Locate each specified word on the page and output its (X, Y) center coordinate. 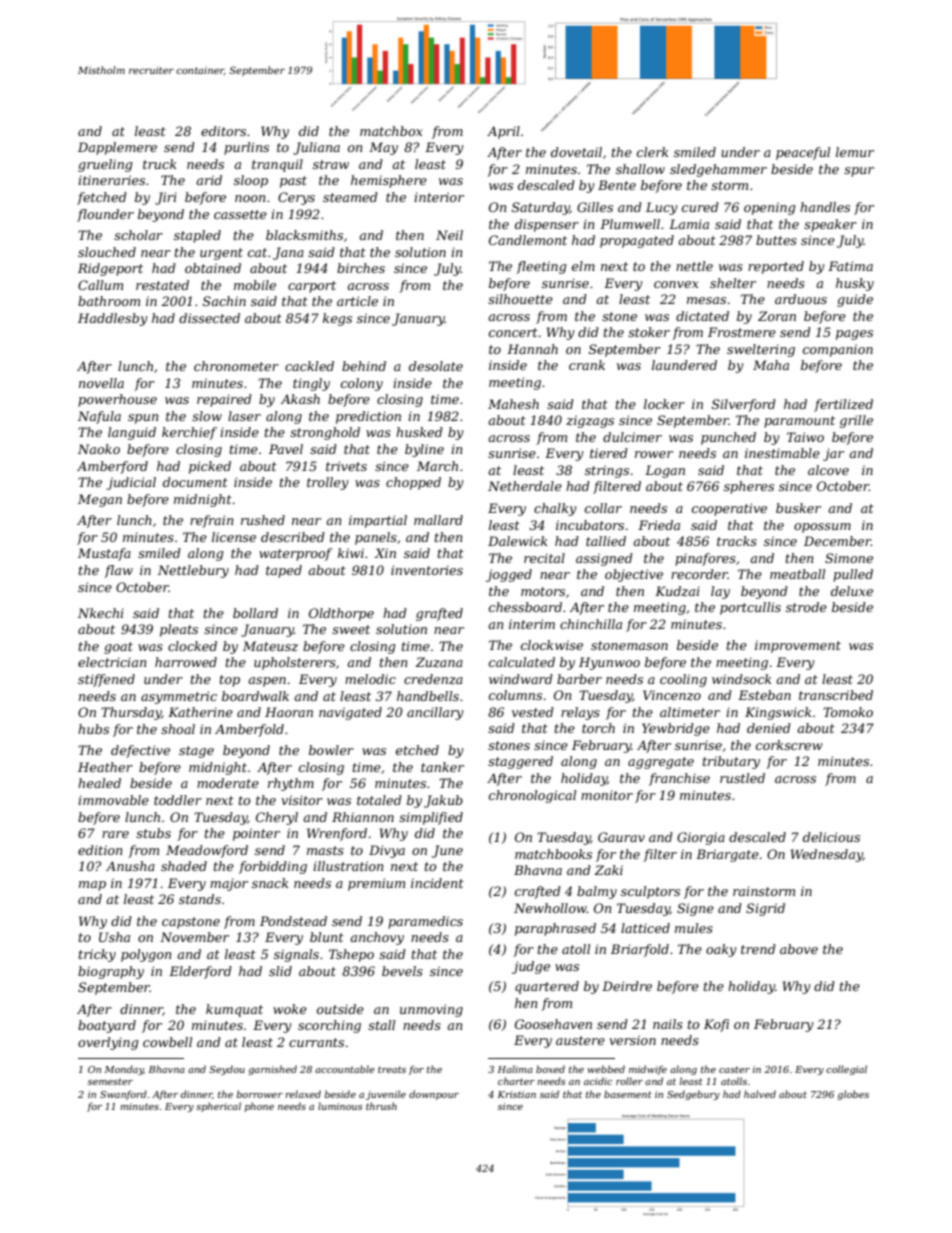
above (799, 949)
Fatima (850, 266)
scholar (138, 235)
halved (760, 1094)
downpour (434, 1095)
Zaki (609, 870)
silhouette (520, 299)
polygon (146, 955)
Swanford (123, 1095)
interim (532, 624)
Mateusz (270, 646)
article (357, 301)
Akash (300, 399)
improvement (798, 646)
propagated (637, 241)
